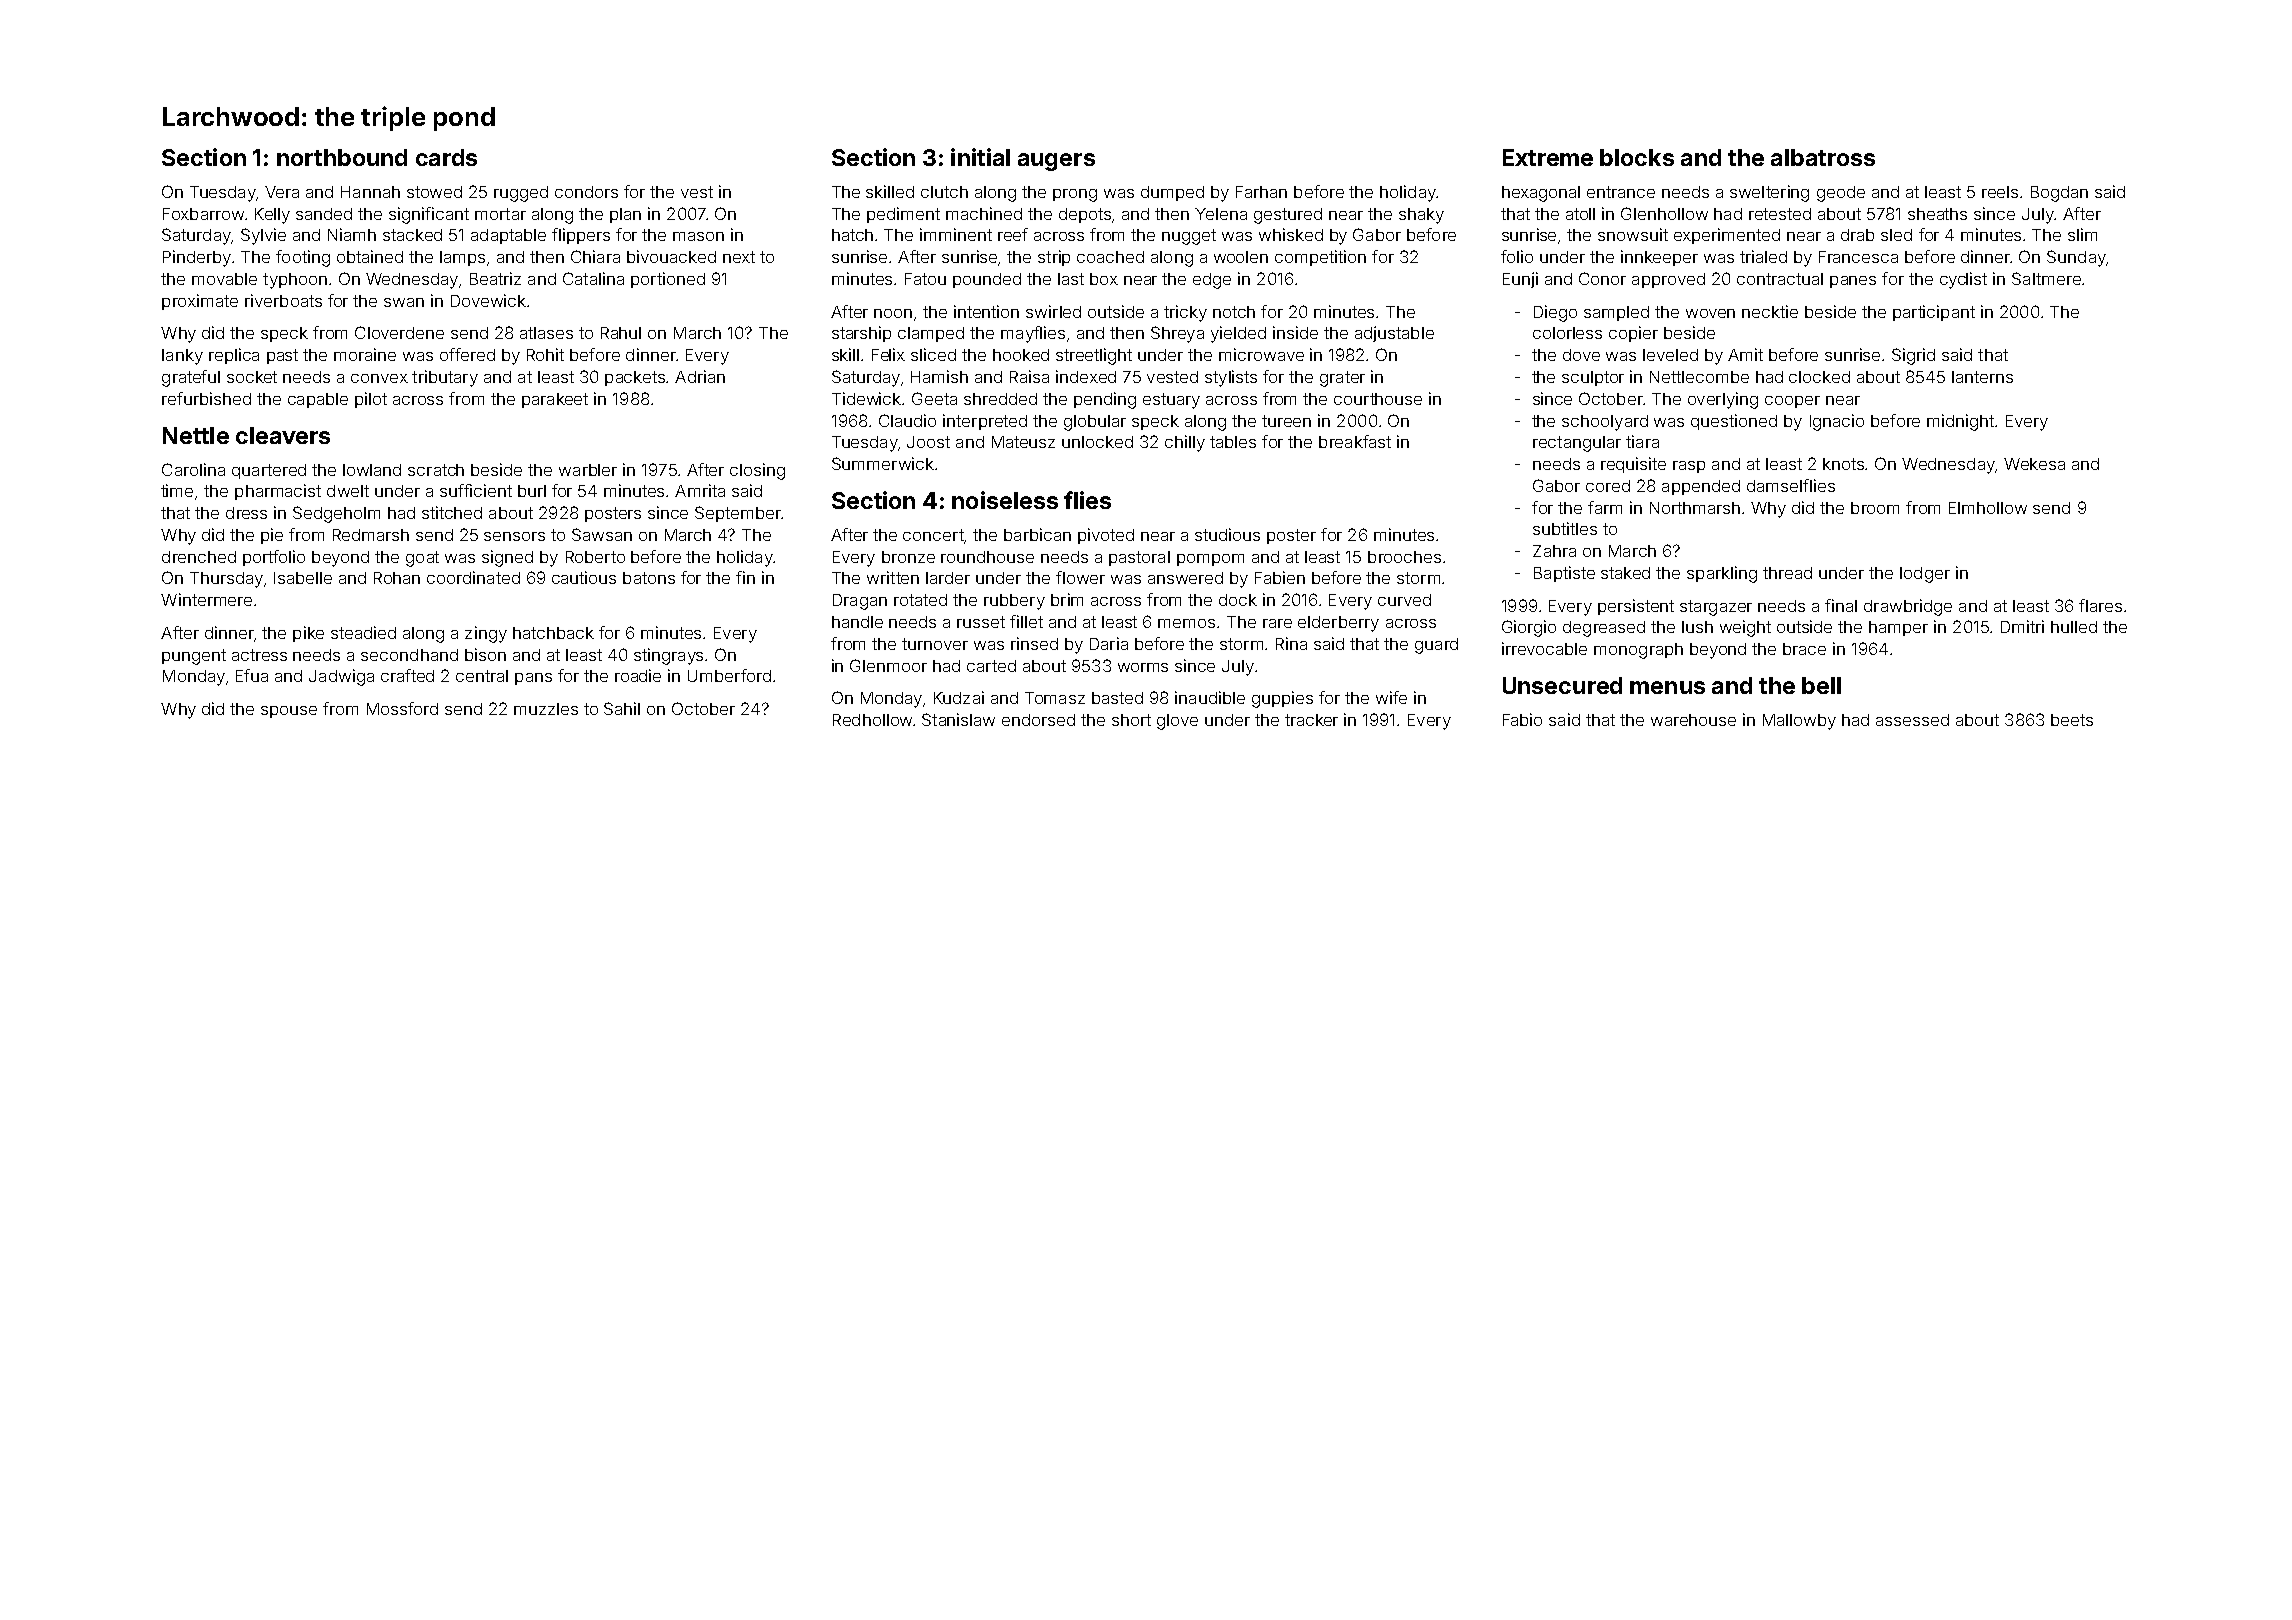 The height and width of the page is (1620, 2292). What do you see at coordinates (197, 258) in the page?
I see `Pinderby` at bounding box center [197, 258].
